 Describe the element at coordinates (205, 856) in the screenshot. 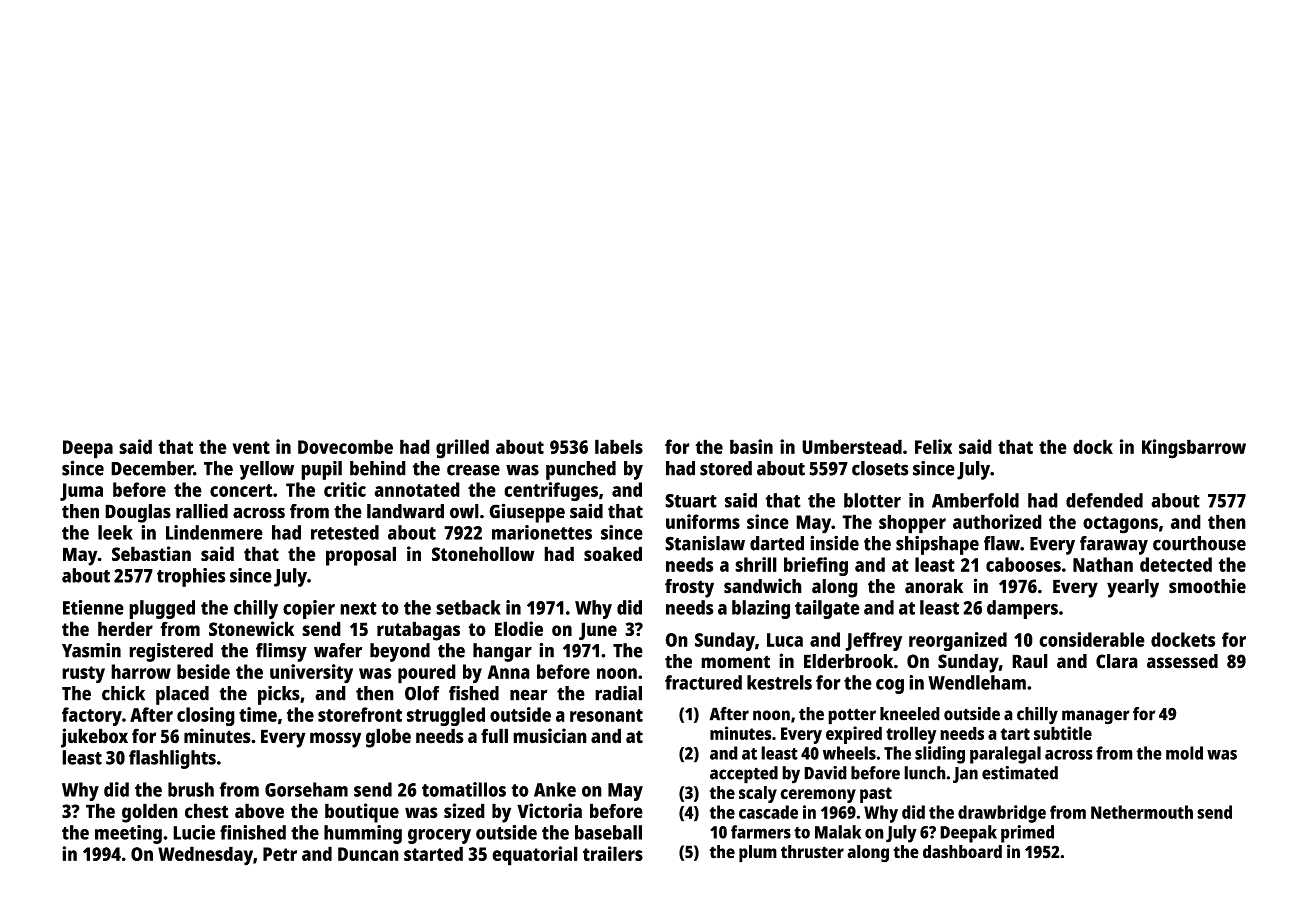

I see `Wednesday` at that location.
